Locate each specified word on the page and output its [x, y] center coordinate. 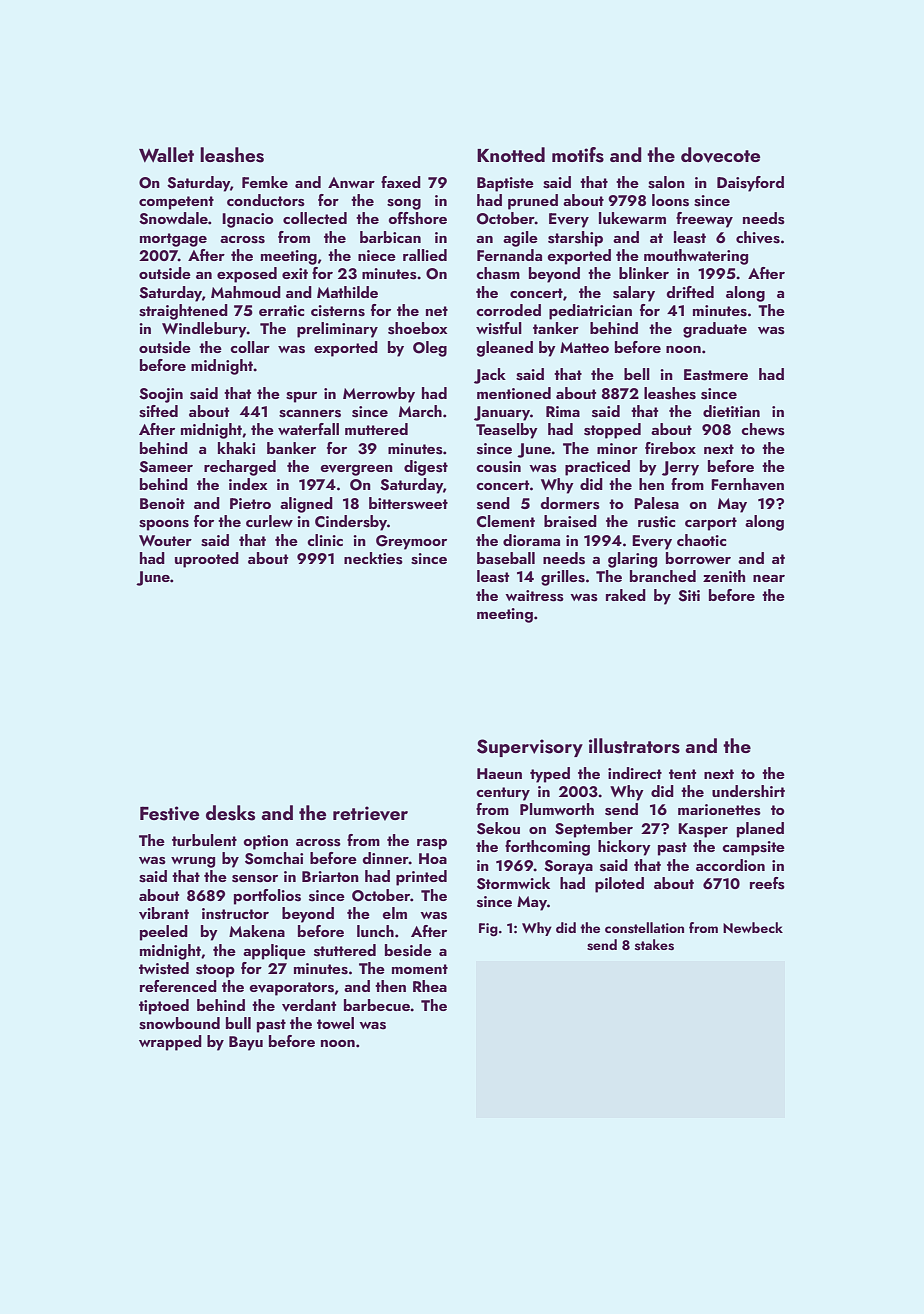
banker [291, 448]
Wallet [166, 154]
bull [238, 1023]
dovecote [720, 155]
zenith [724, 576]
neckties [373, 558]
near [769, 578]
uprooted [207, 560]
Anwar [351, 182]
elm [394, 913]
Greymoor [411, 542]
